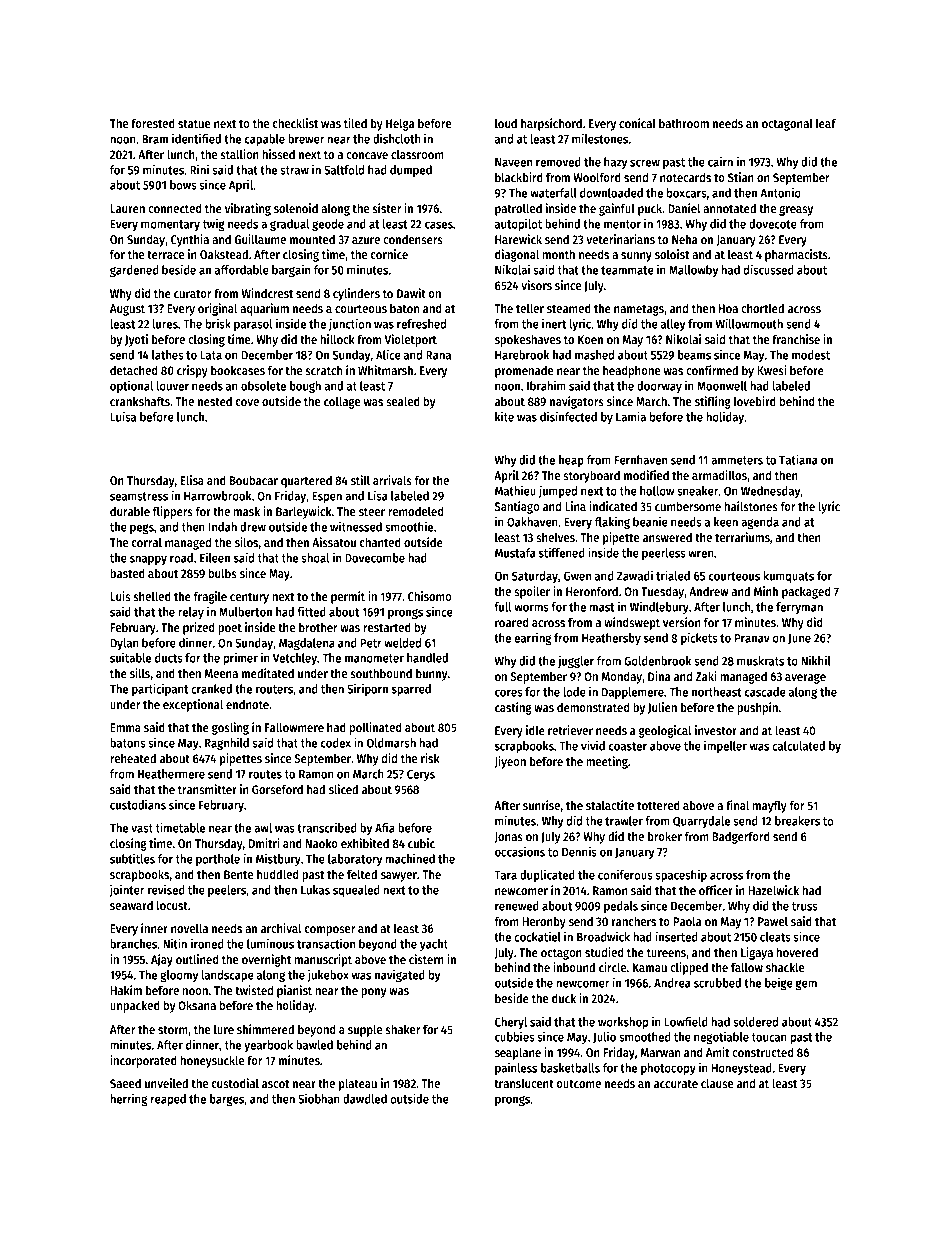  What do you see at coordinates (593, 745) in the screenshot?
I see `vivid` at bounding box center [593, 745].
